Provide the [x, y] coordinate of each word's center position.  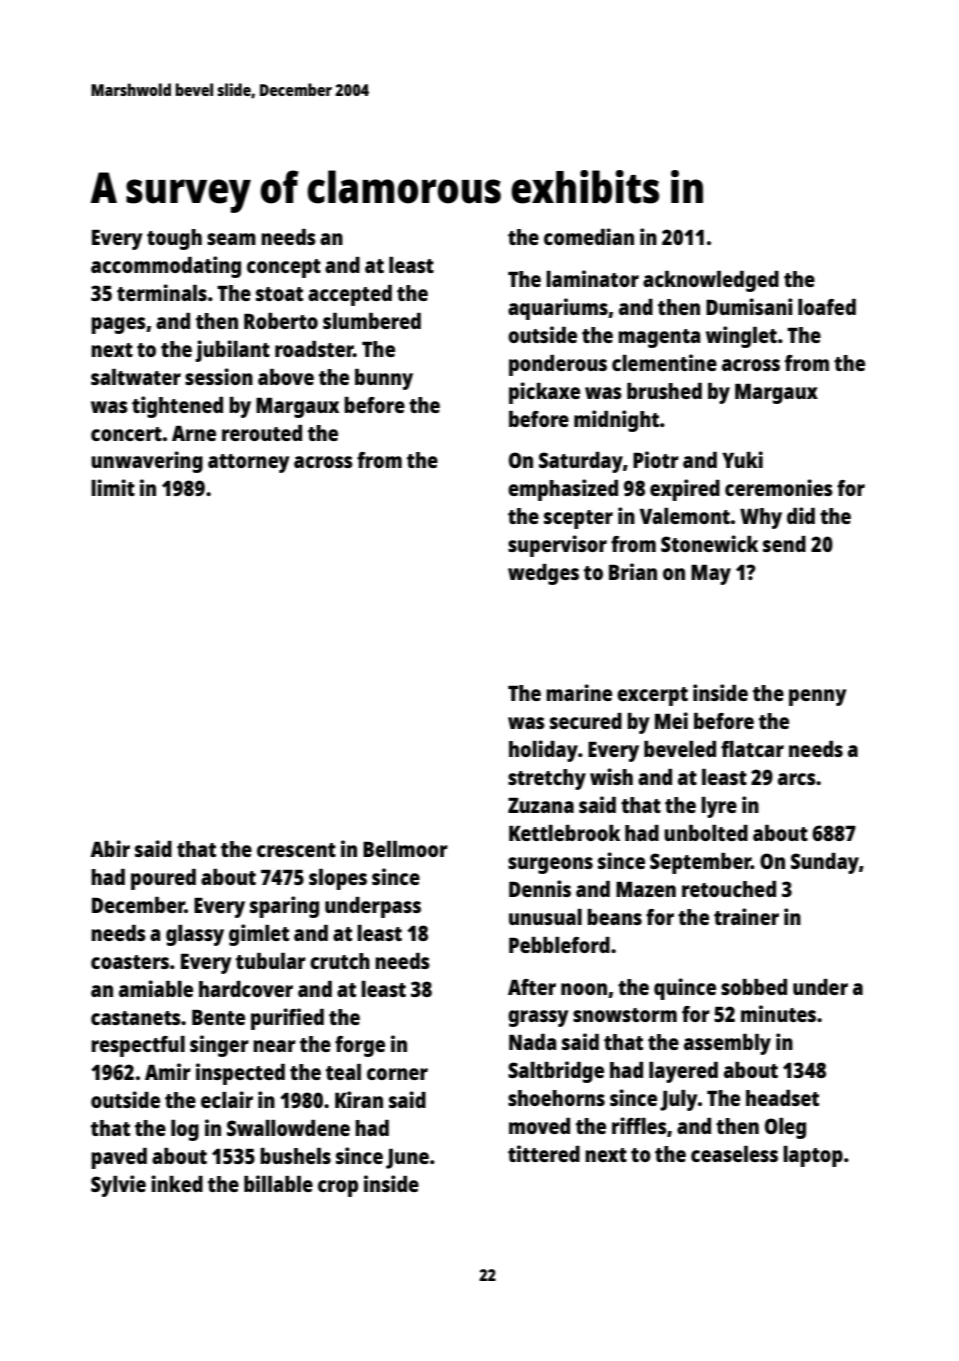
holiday [543, 751]
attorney [248, 463]
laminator [592, 278]
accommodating [166, 267]
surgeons [550, 865]
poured [163, 879]
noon [584, 989]
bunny [384, 379]
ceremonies [779, 487]
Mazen [646, 889]
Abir [110, 848]
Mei [671, 720]
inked [177, 1183]
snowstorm [625, 1015]
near [274, 1046]
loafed [827, 307]
